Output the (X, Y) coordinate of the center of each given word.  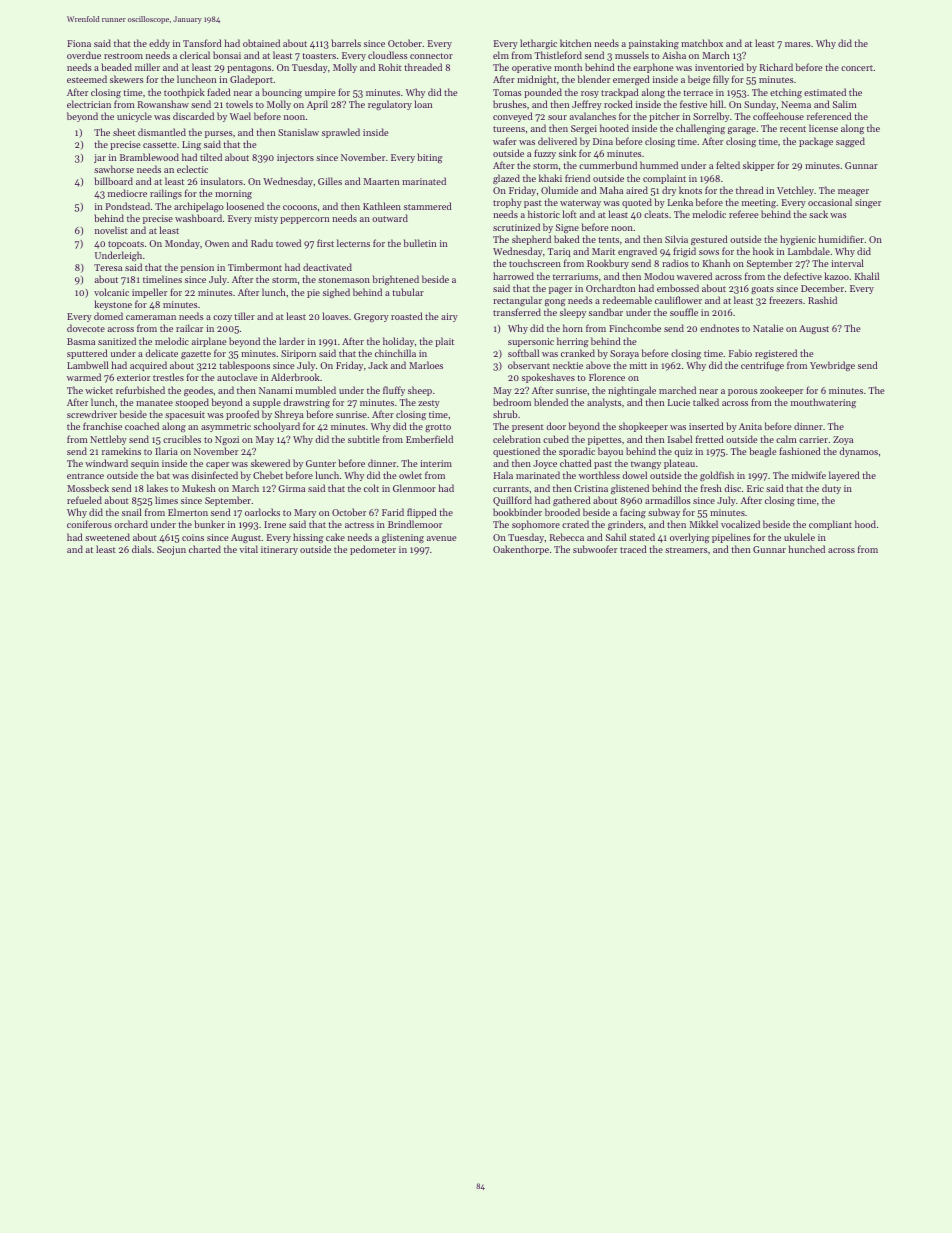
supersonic (531, 342)
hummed (659, 165)
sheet (124, 132)
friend (577, 178)
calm (786, 439)
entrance (85, 476)
